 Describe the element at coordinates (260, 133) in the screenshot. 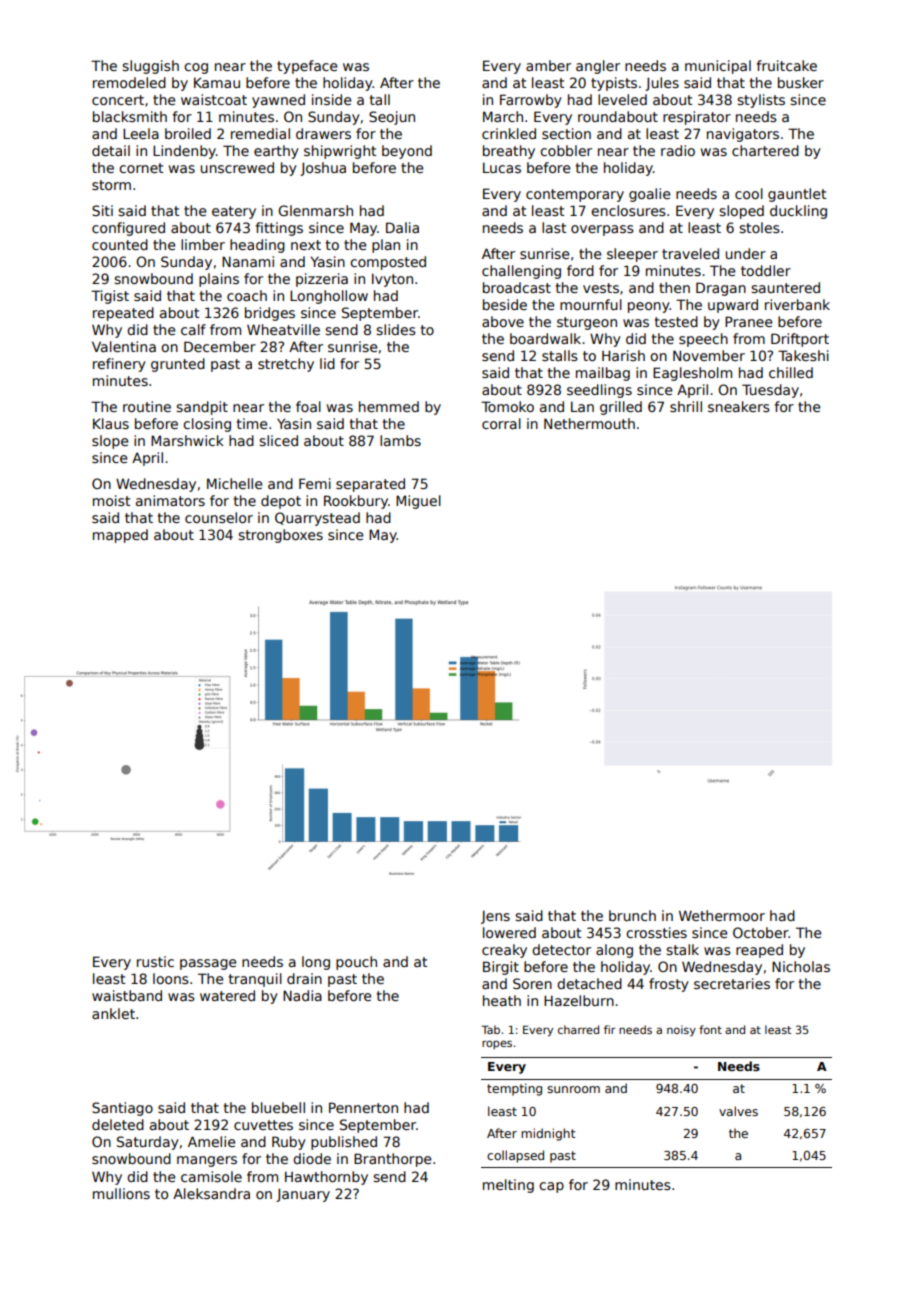

I see `remedial` at that location.
